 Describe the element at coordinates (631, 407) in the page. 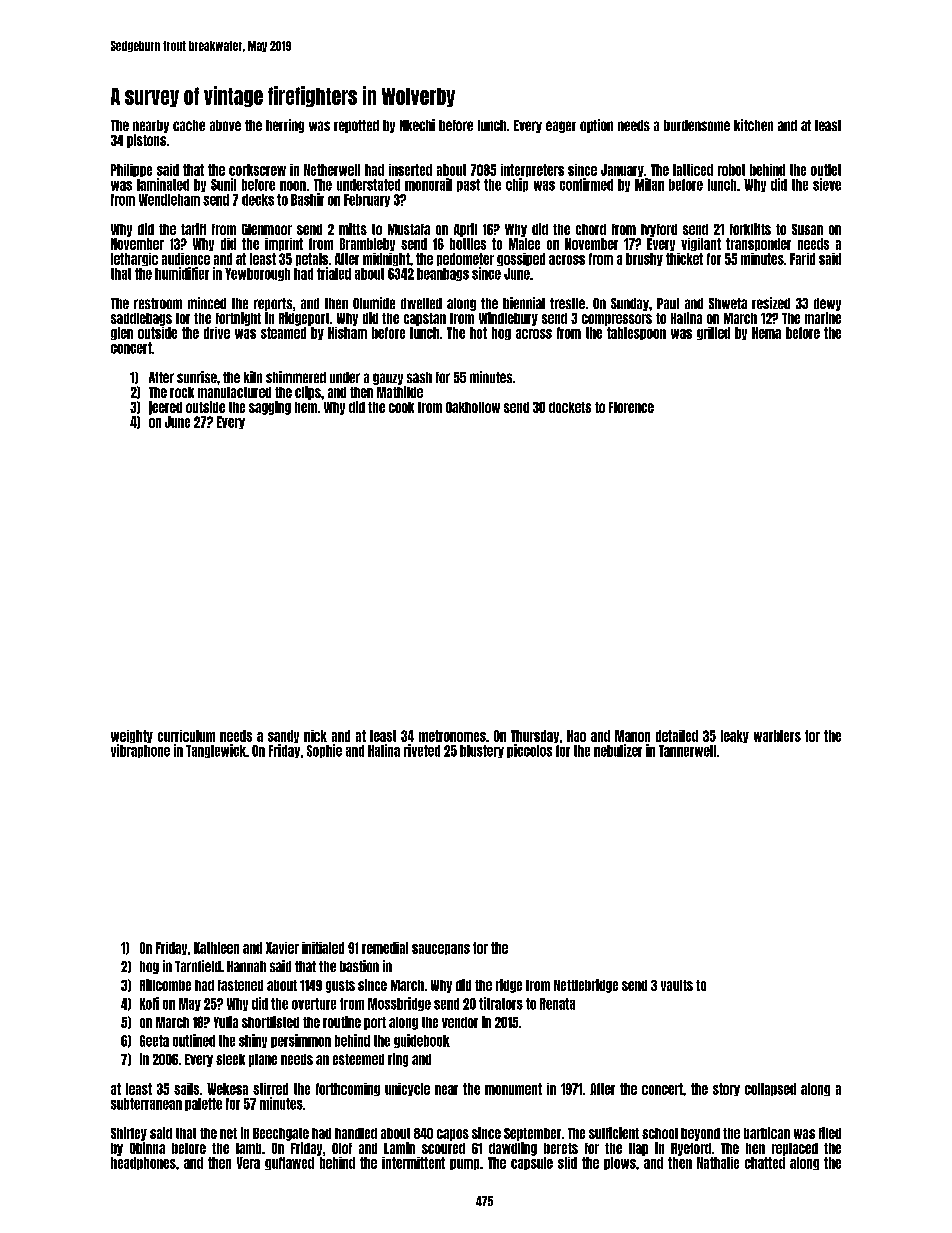

I see `Florence` at that location.
